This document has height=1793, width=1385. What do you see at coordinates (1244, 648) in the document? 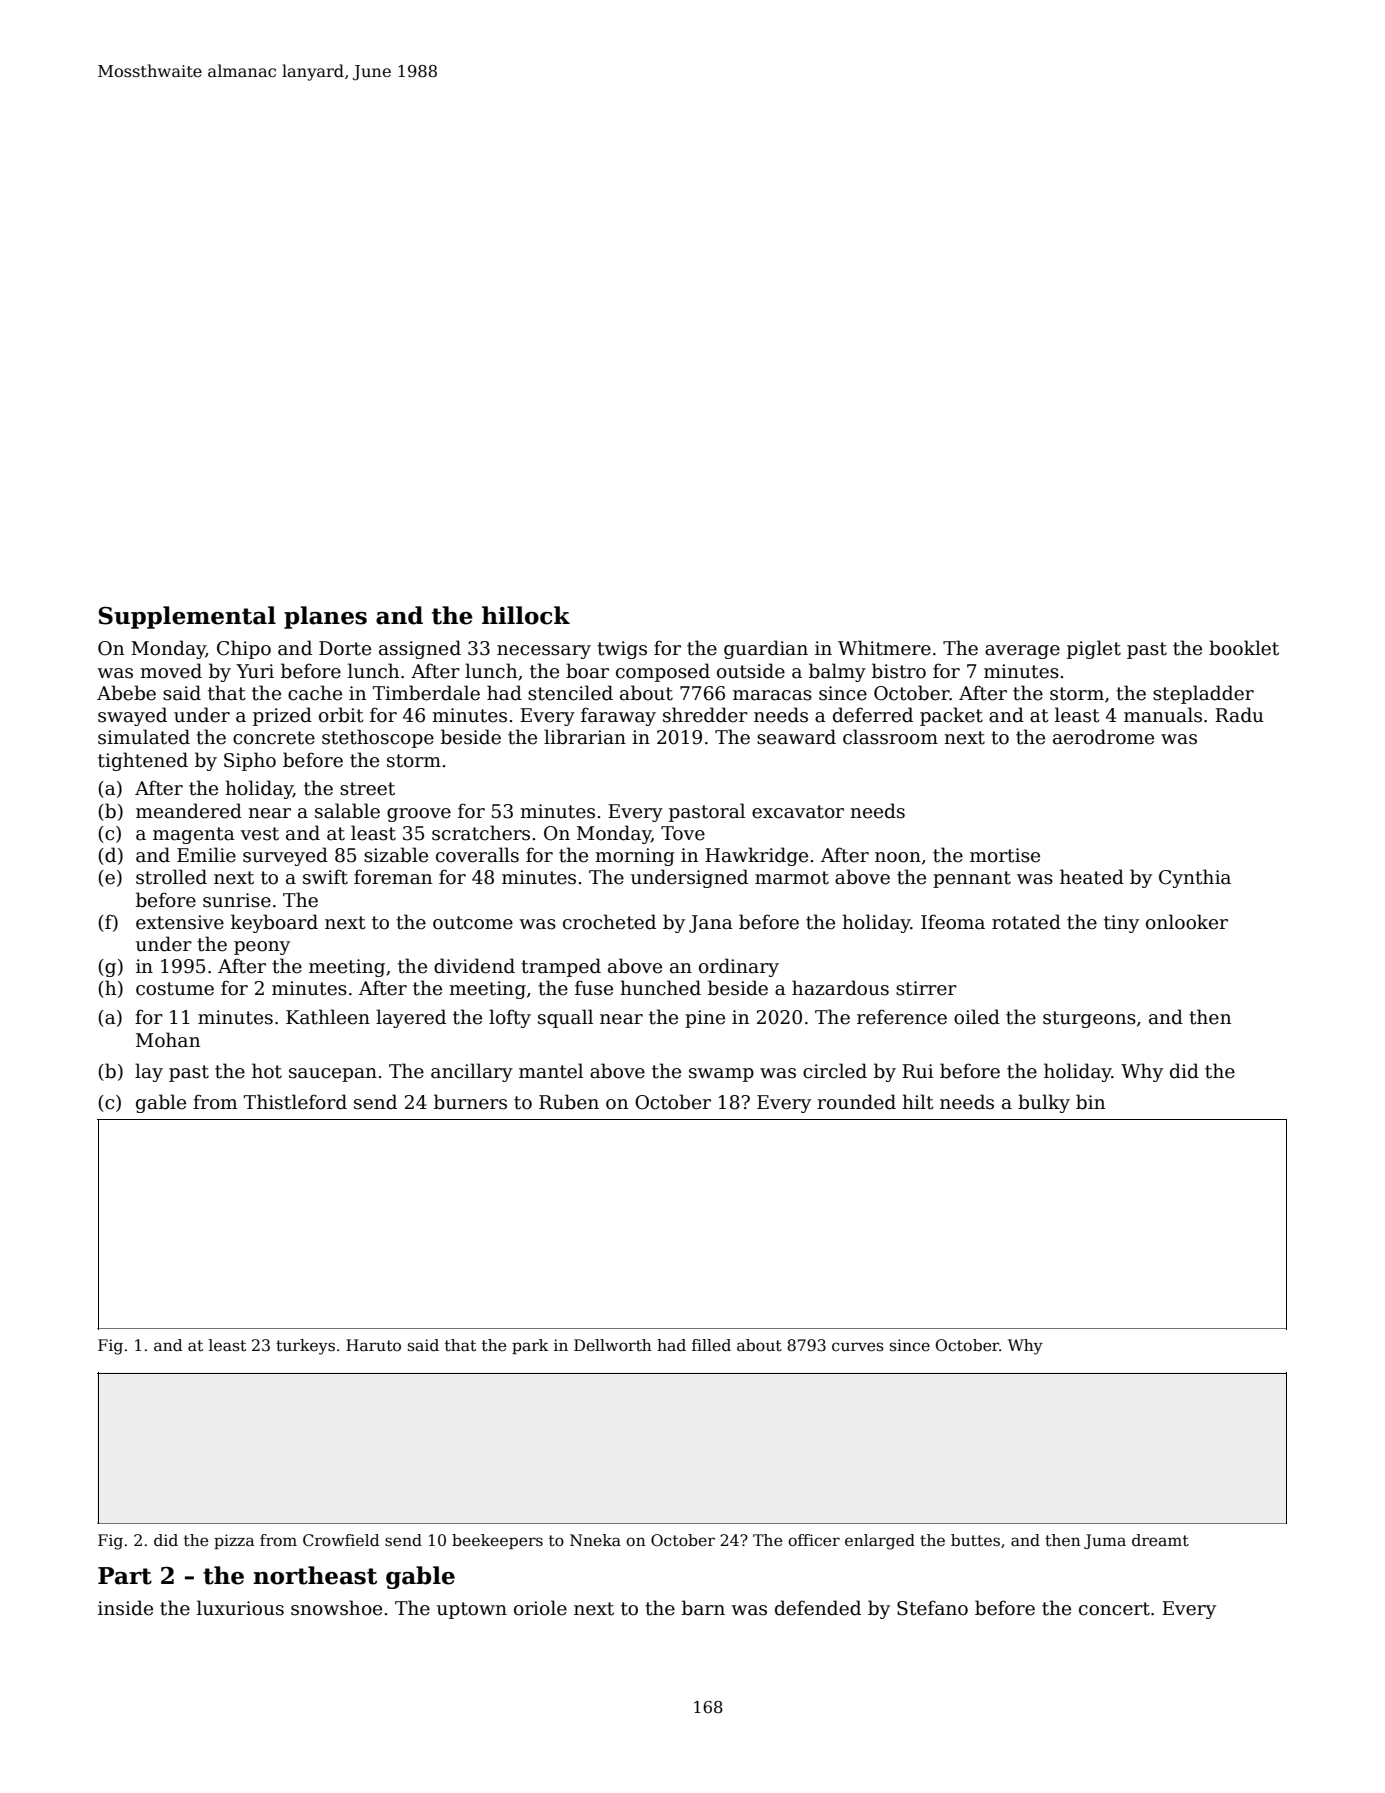
I see `booklet` at bounding box center [1244, 648].
